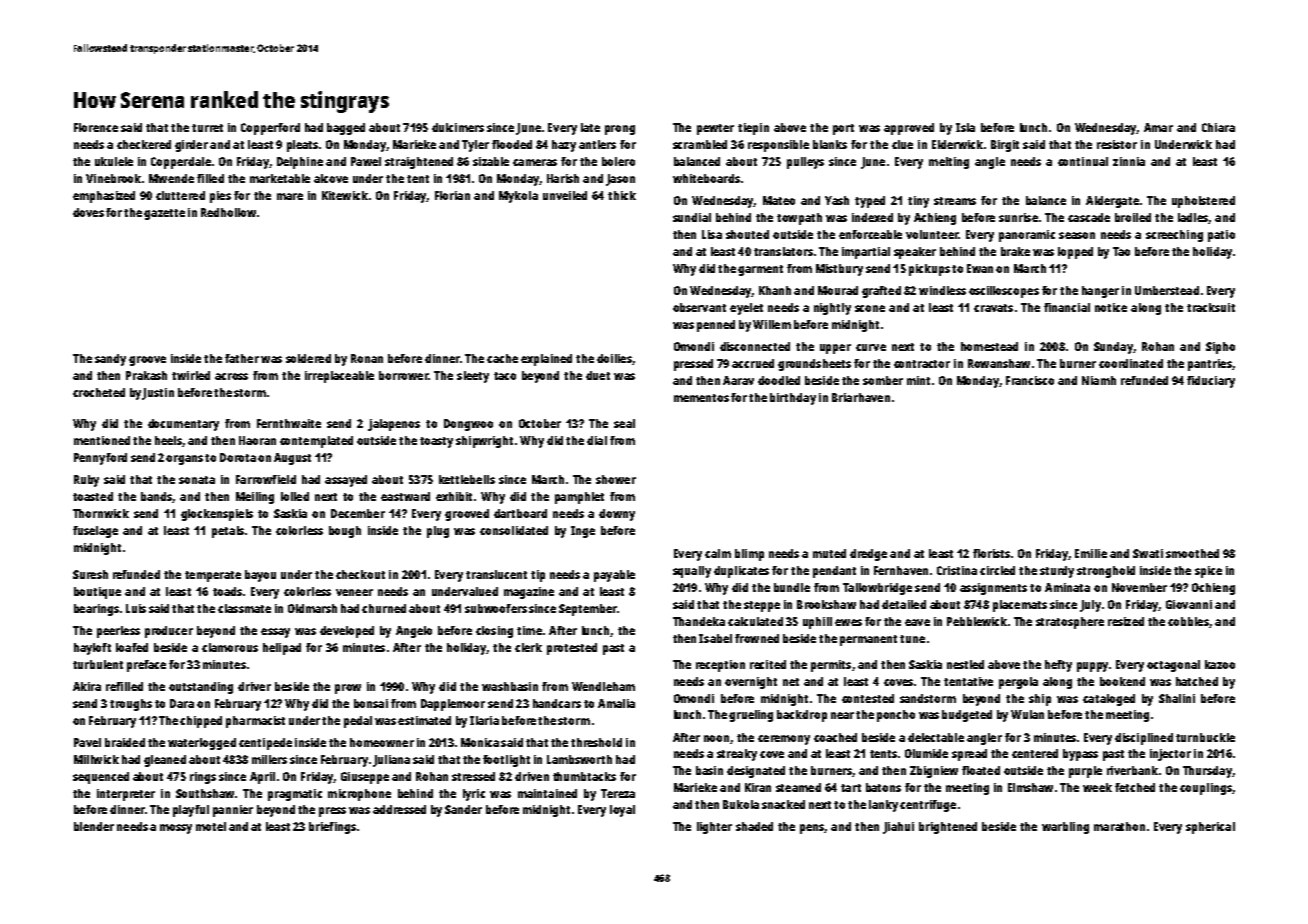  What do you see at coordinates (100, 459) in the document?
I see `Pennyford` at bounding box center [100, 459].
